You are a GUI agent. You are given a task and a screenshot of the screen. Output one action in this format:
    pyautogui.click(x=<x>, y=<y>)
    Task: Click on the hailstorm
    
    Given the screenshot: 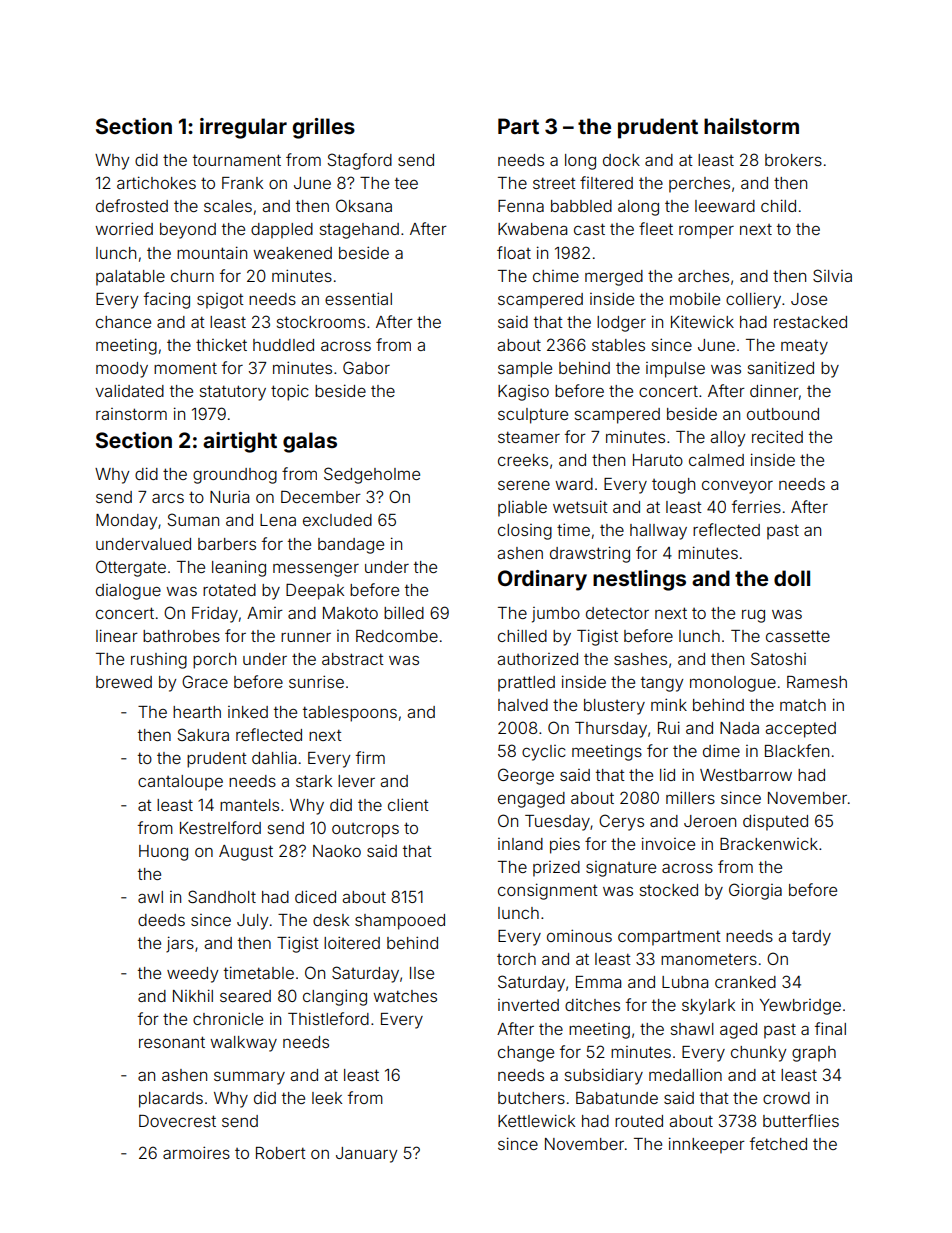 What is the action you would take?
    pyautogui.click(x=751, y=126)
